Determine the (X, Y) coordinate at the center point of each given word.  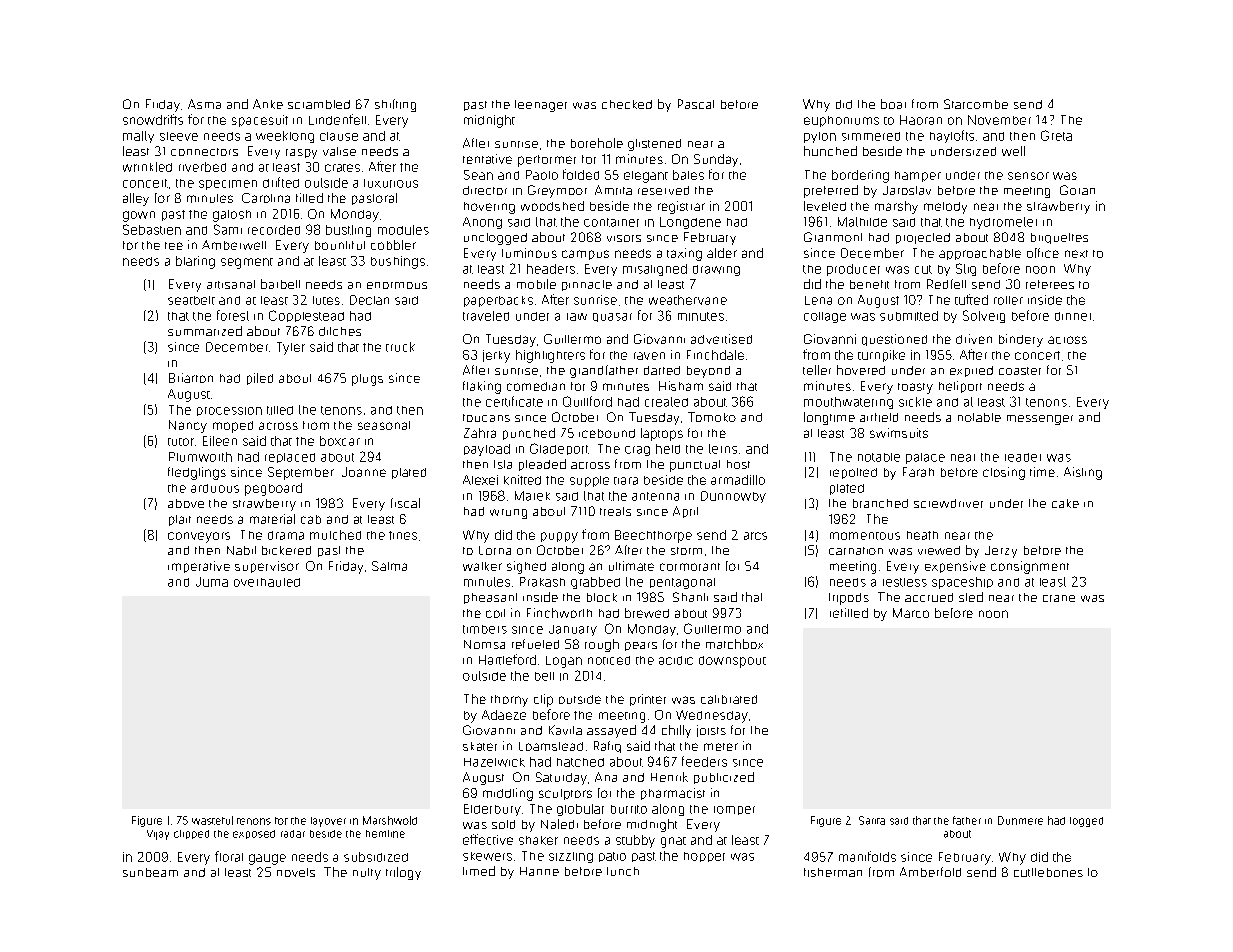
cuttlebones (1048, 872)
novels (296, 872)
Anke (268, 104)
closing (1004, 473)
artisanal (231, 284)
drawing (716, 270)
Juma (212, 582)
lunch (623, 871)
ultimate (631, 566)
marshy (896, 207)
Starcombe (976, 104)
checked (627, 104)
